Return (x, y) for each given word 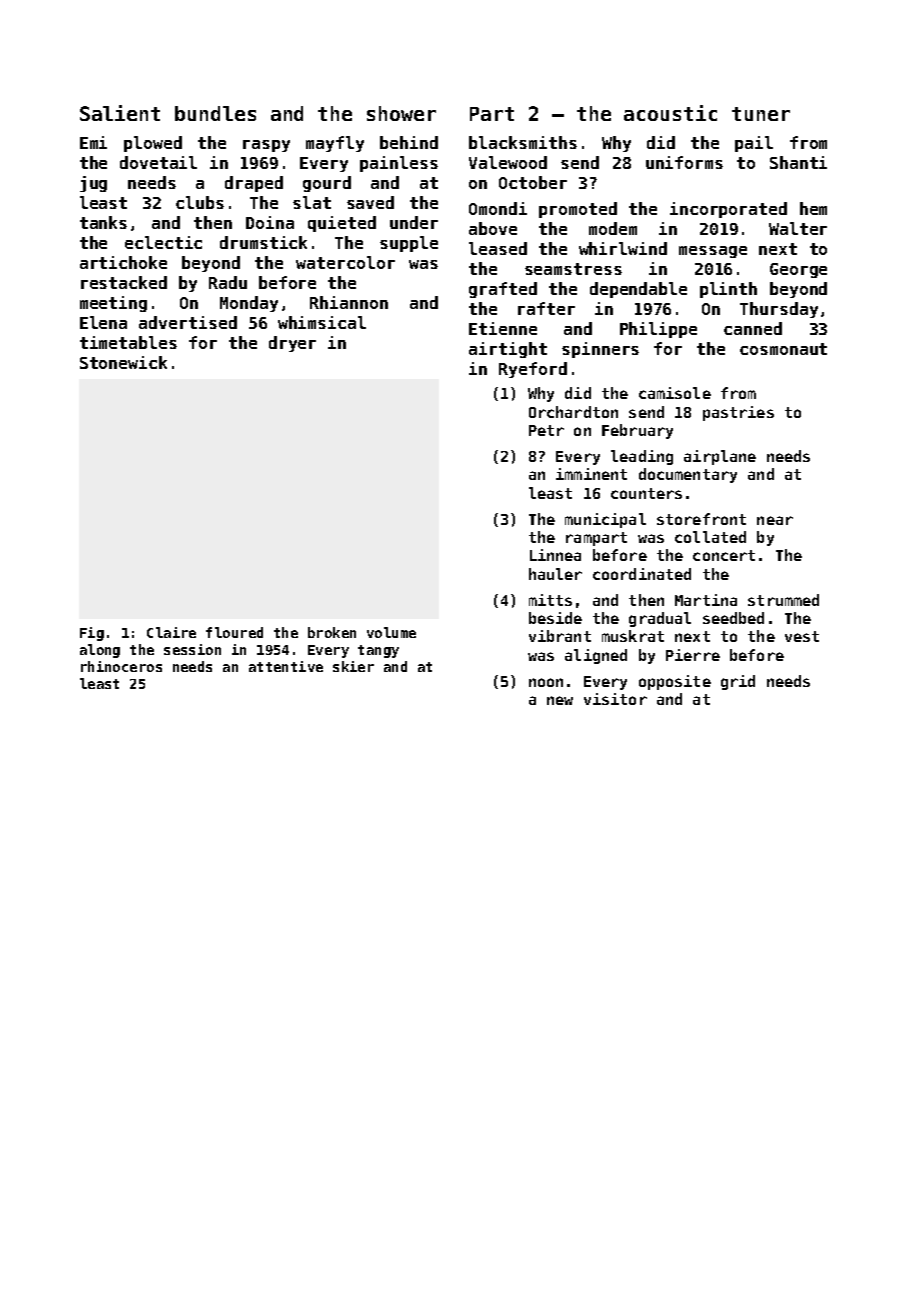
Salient (120, 113)
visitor (615, 699)
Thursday (779, 310)
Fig (92, 634)
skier (353, 666)
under (414, 222)
